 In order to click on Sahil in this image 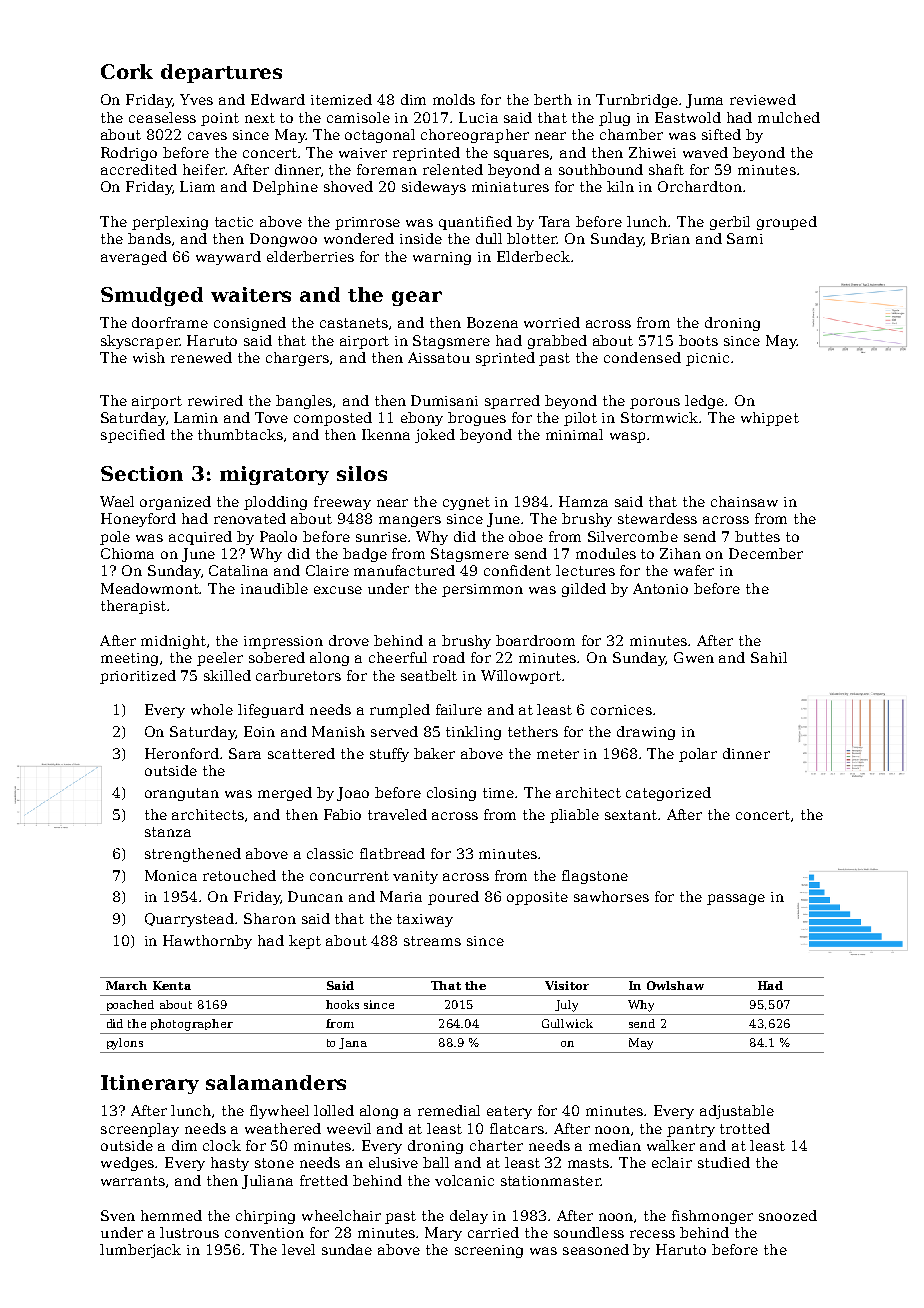, I will do `click(769, 657)`.
